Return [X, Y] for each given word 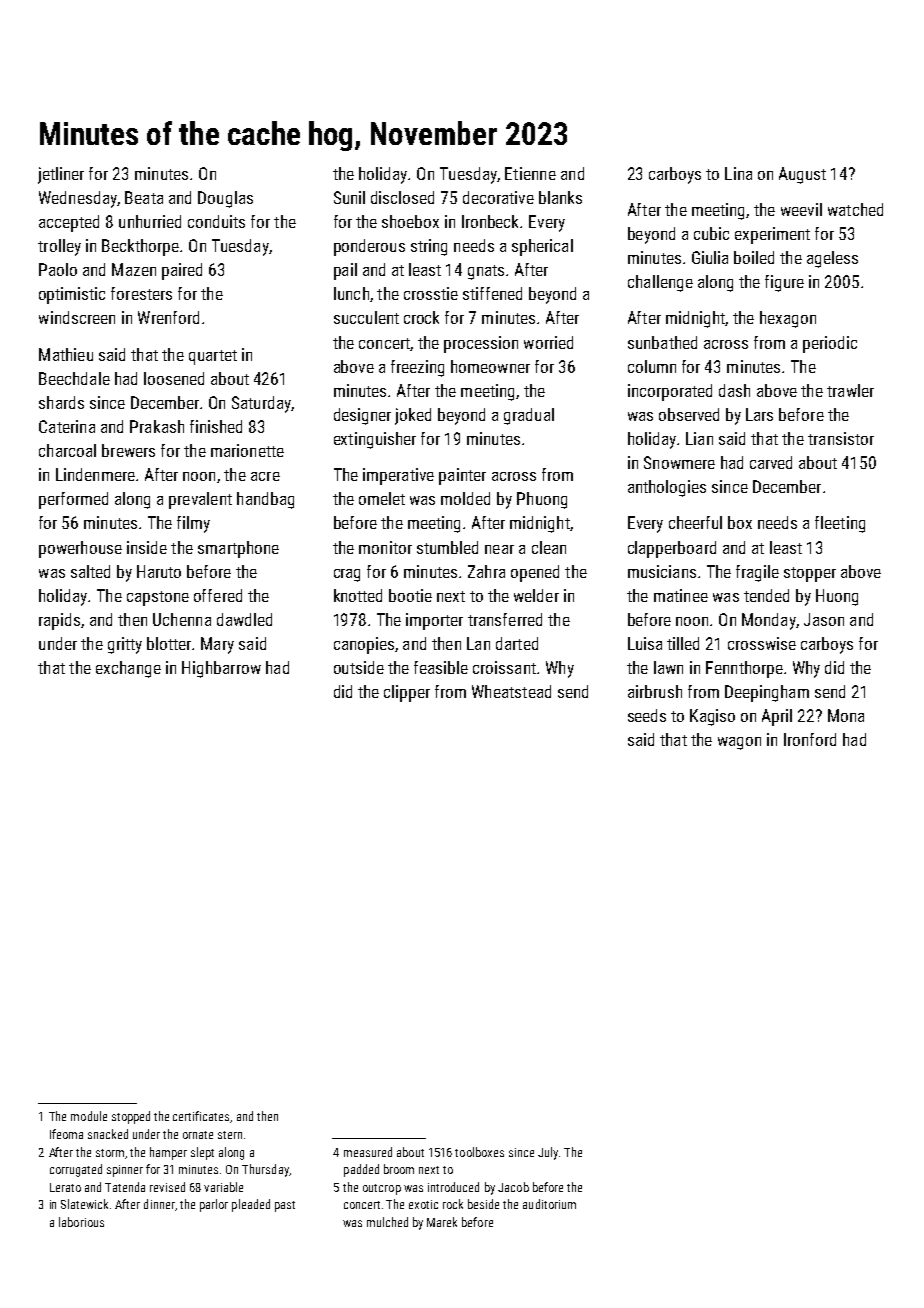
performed [73, 500]
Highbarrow [221, 669]
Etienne [530, 173]
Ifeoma [66, 1134]
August [802, 175]
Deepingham [767, 693]
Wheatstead [511, 691]
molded [465, 498]
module [89, 1116]
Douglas [225, 199]
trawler [850, 390]
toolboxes [479, 1152]
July [548, 1153]
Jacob [513, 1187]
